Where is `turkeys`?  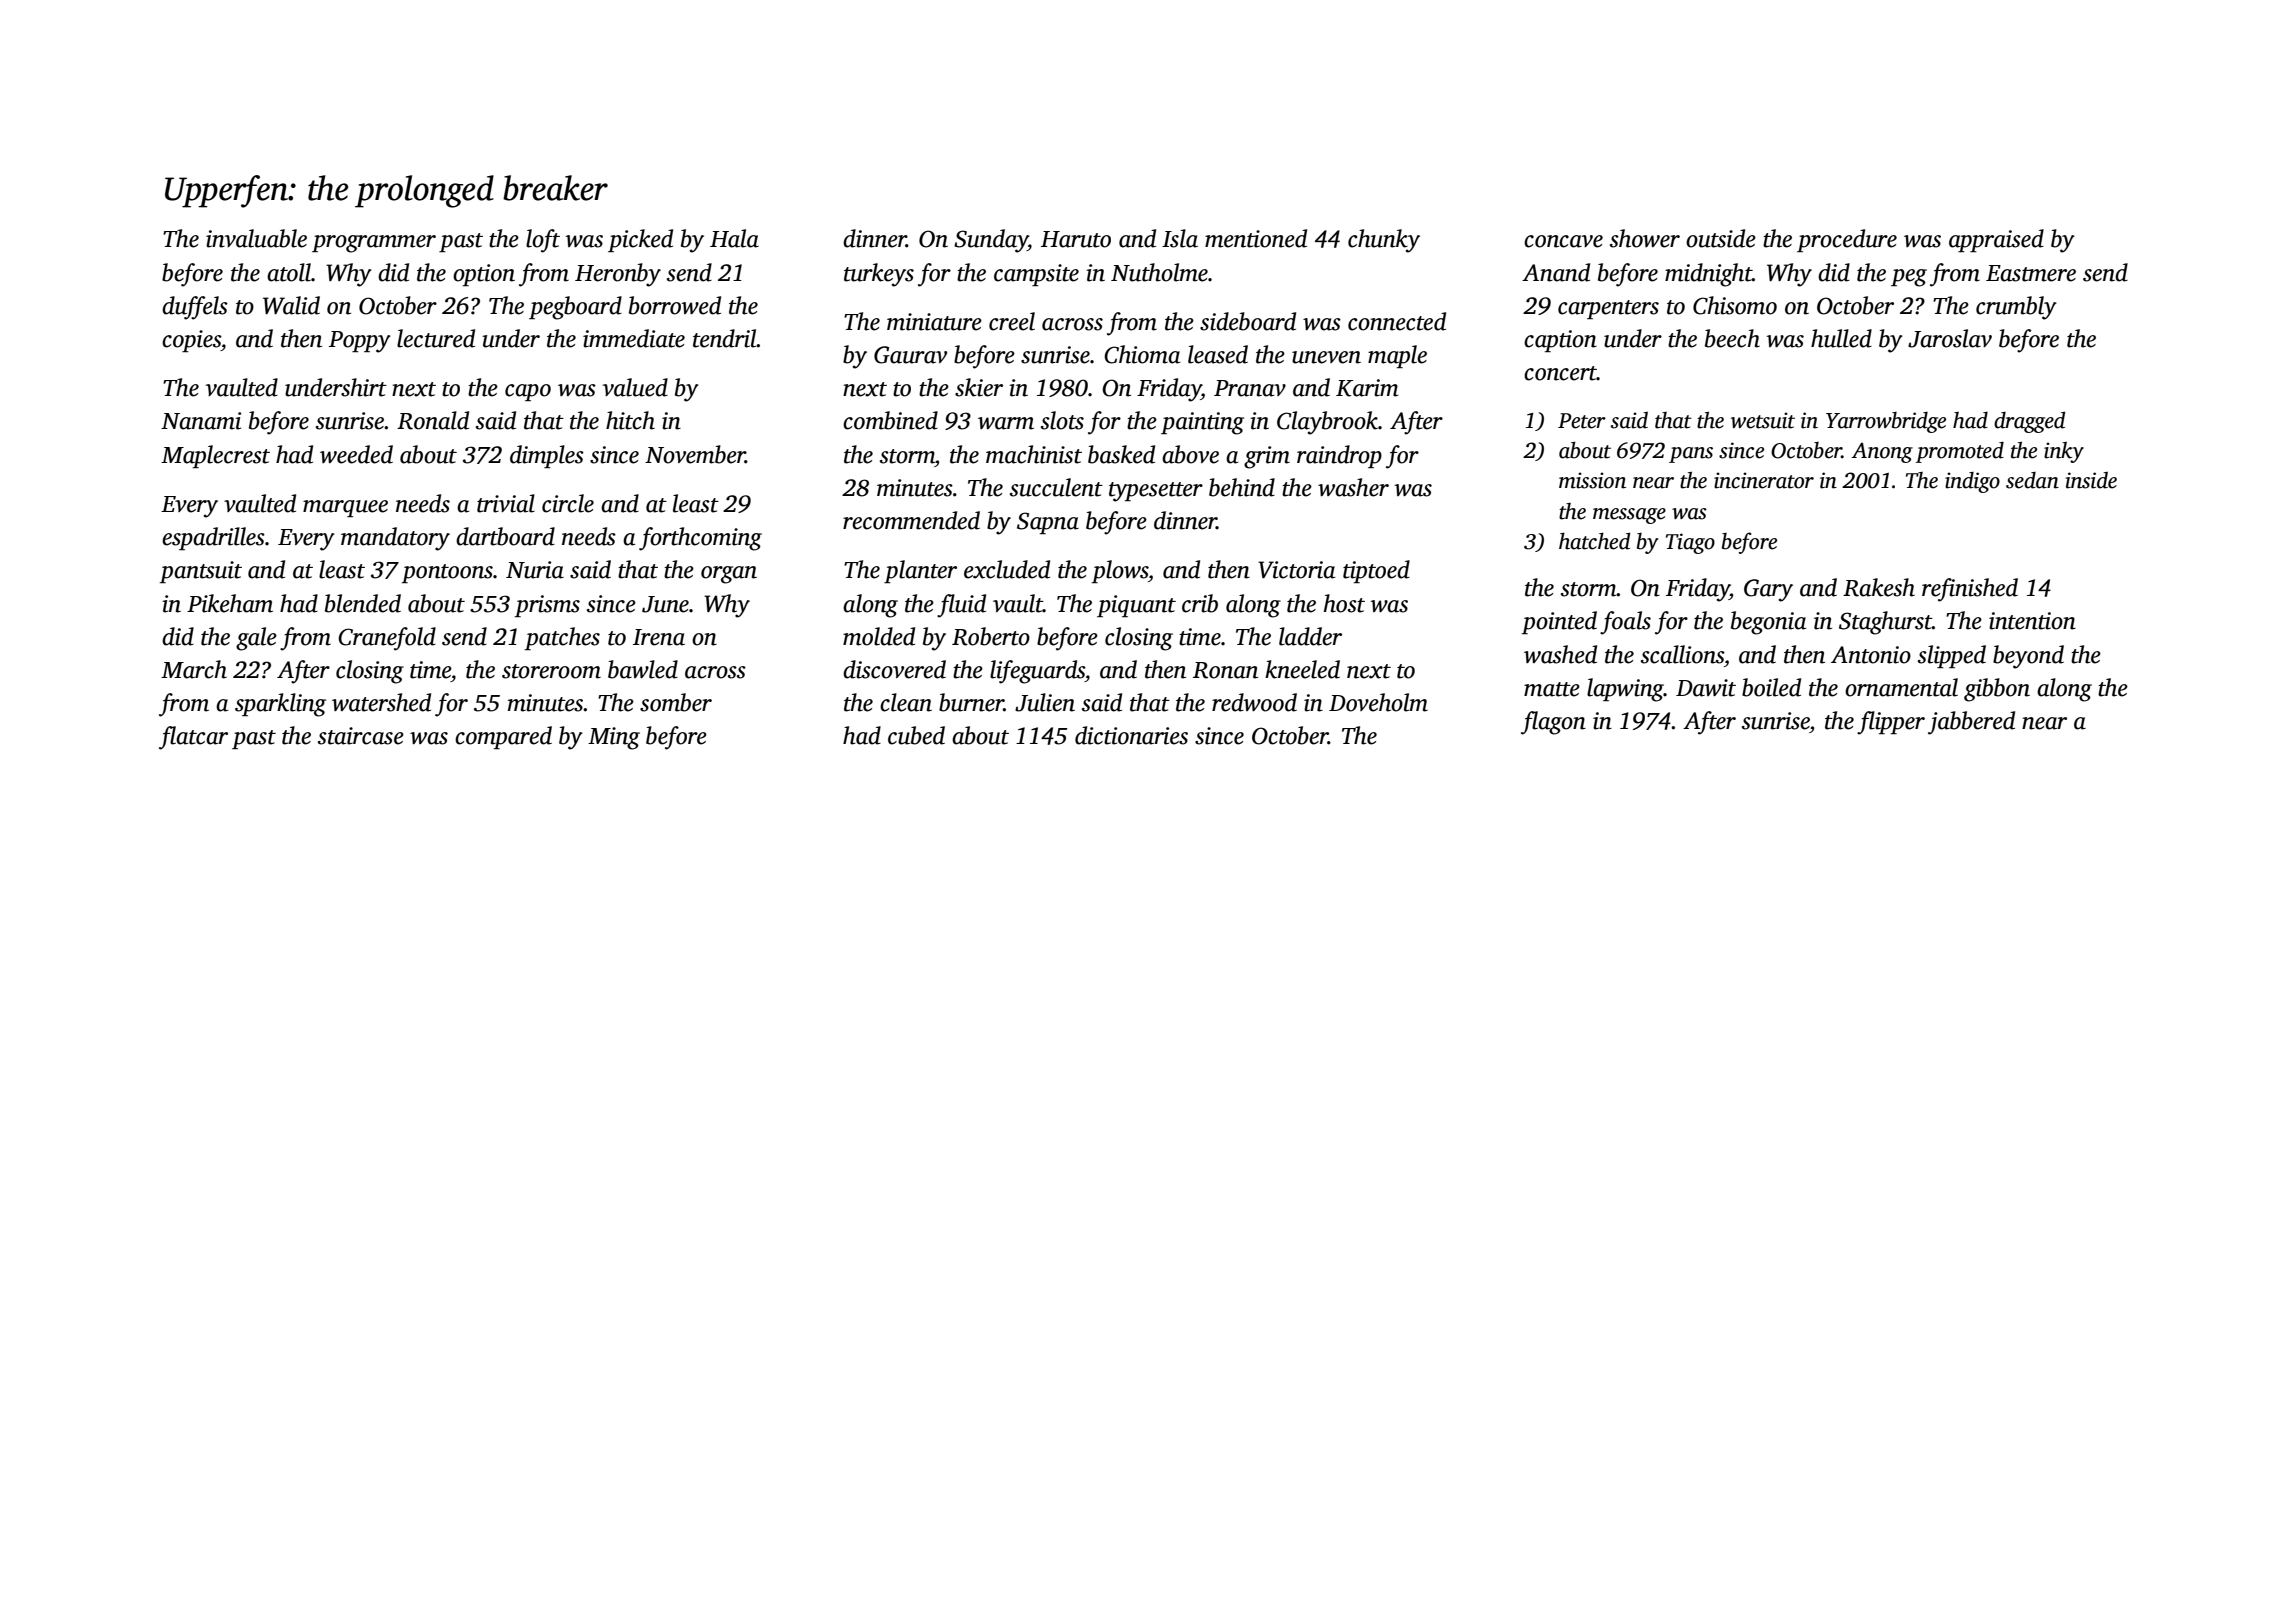 turkeys is located at coordinates (879, 275).
